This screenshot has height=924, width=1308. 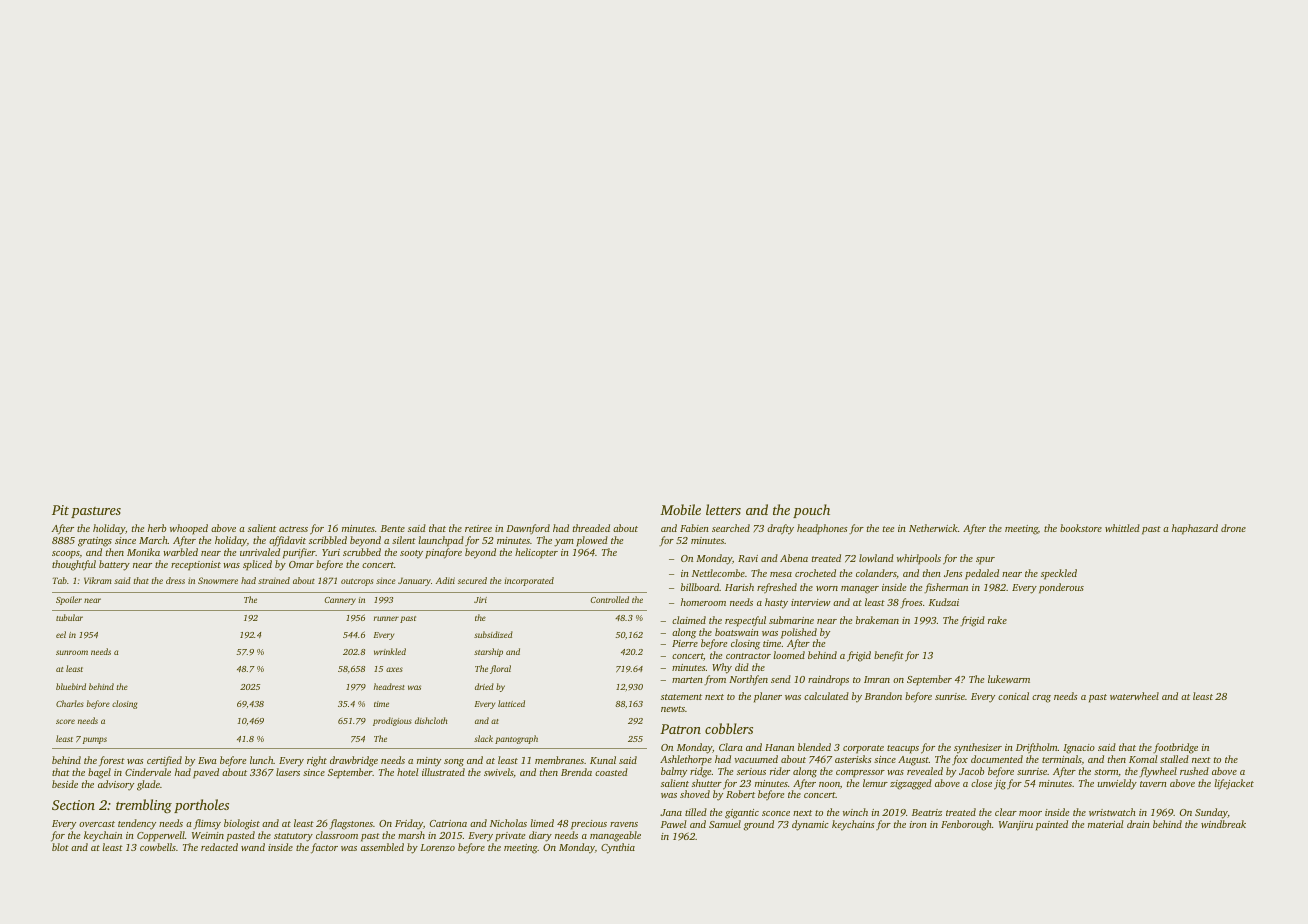 What do you see at coordinates (883, 696) in the screenshot?
I see `Brandon` at bounding box center [883, 696].
